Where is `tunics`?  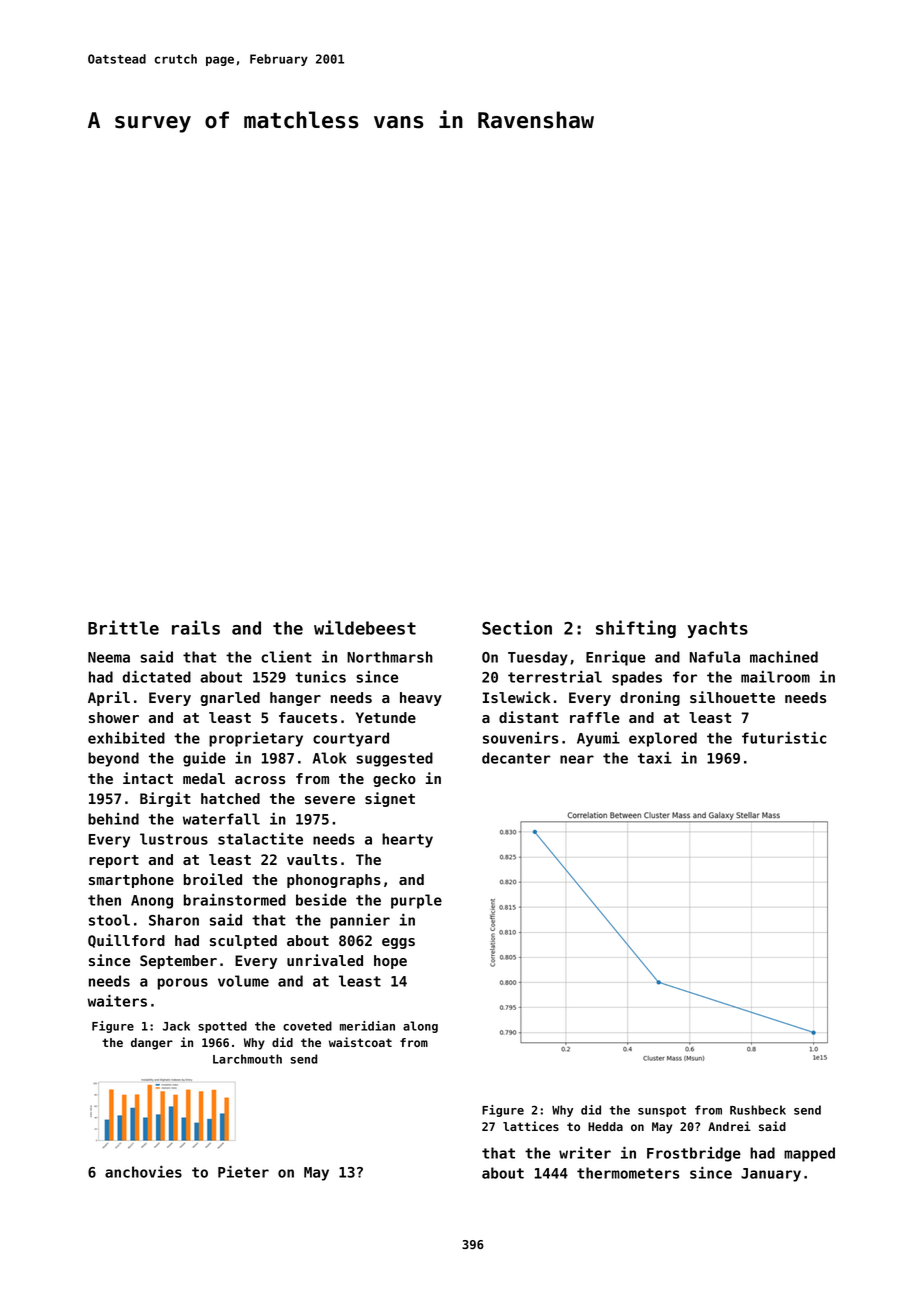 tunics is located at coordinates (320, 677).
